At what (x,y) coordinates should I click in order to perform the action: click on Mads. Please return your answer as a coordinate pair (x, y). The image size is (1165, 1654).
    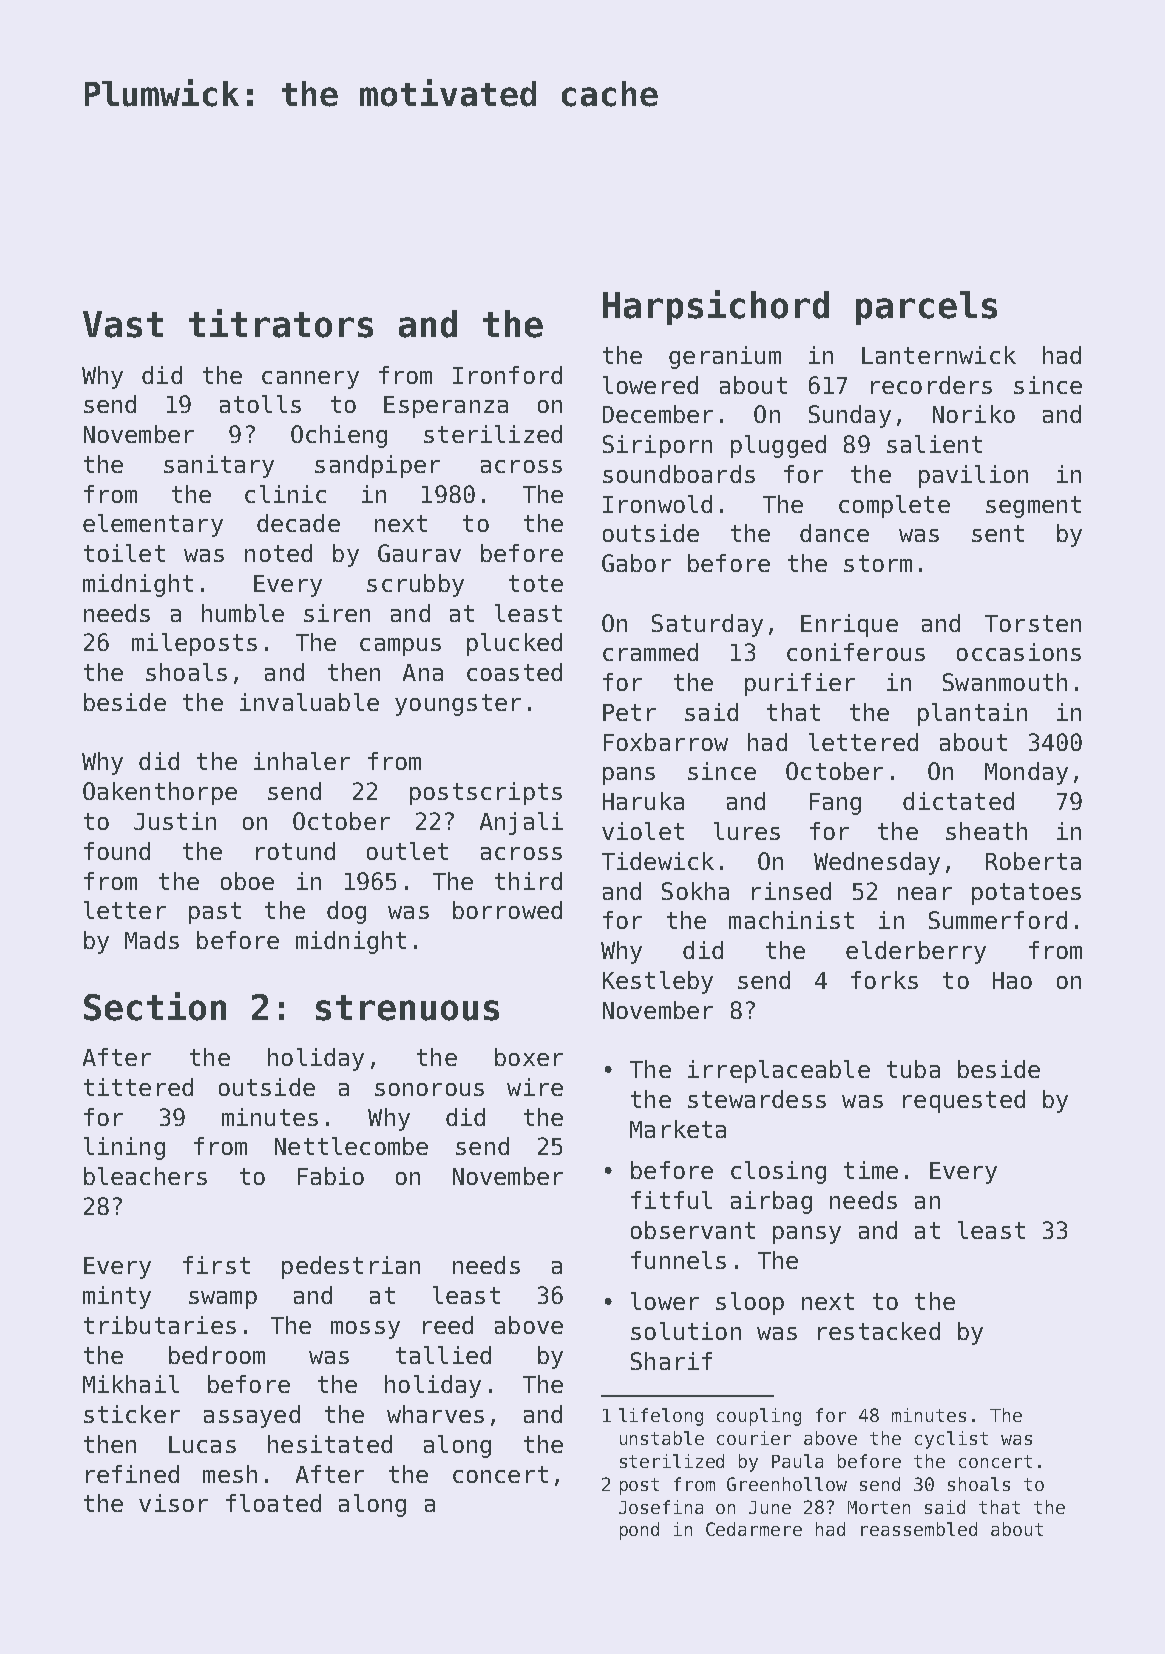
    Looking at the image, I should click on (152, 940).
